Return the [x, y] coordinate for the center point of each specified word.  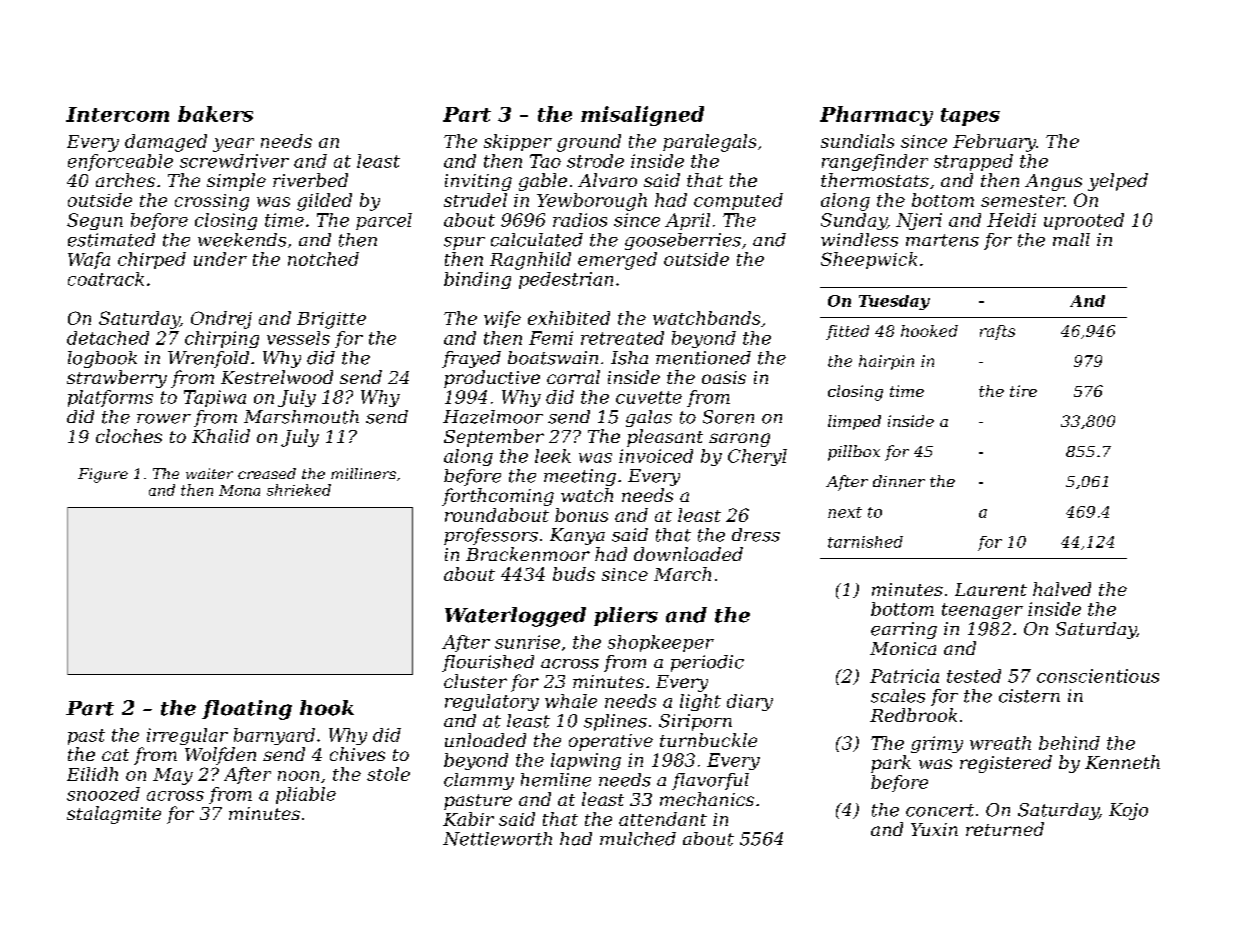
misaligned [642, 116]
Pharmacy [876, 116]
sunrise [527, 642]
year [233, 145]
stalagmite [114, 815]
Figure [103, 475]
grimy [937, 744]
